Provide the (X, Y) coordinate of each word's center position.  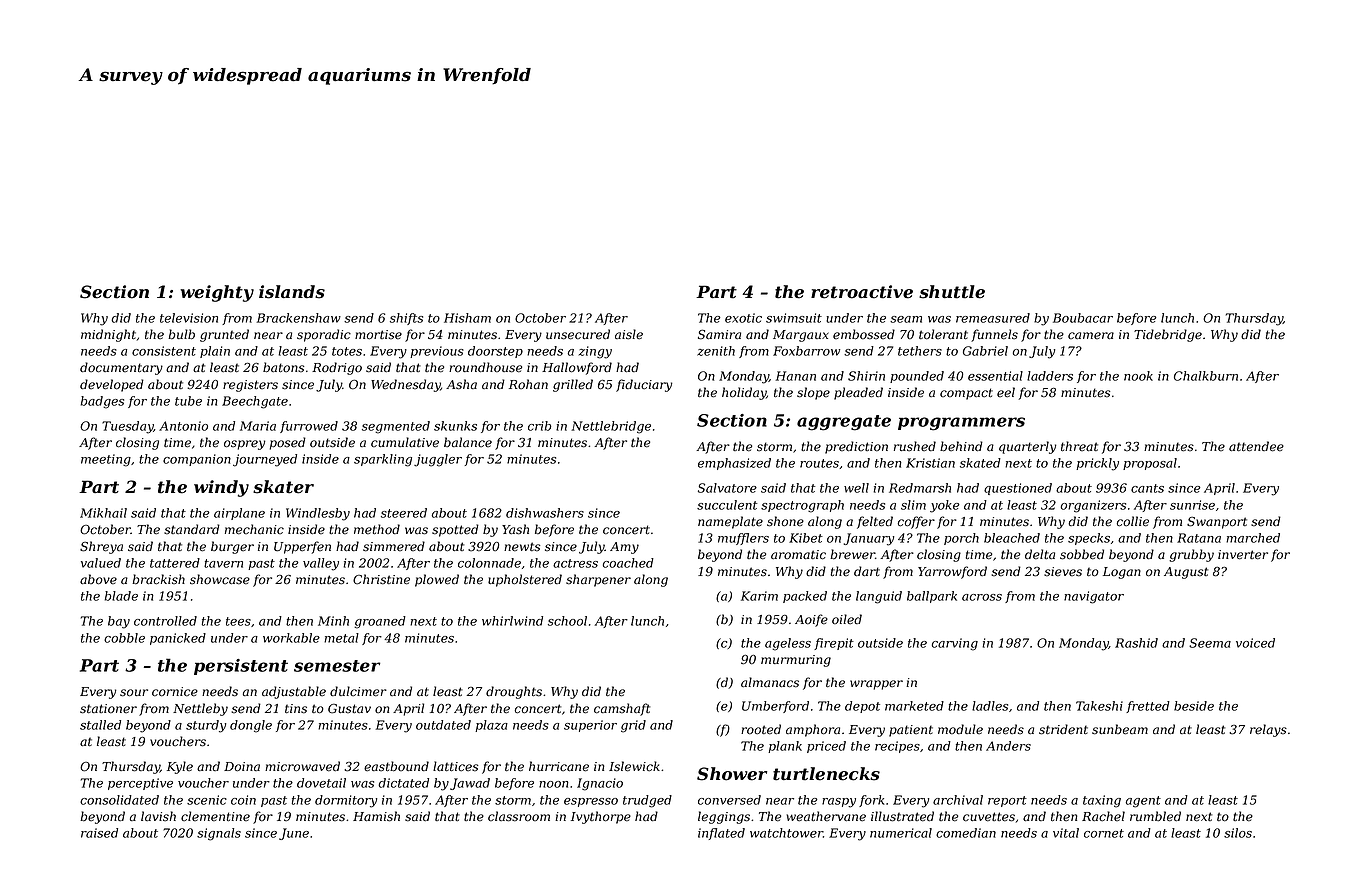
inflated (721, 834)
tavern (223, 563)
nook (1138, 376)
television (189, 318)
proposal (1150, 464)
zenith (716, 351)
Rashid (1136, 643)
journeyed (265, 460)
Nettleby (200, 709)
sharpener (598, 580)
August (1186, 573)
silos (1238, 833)
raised (99, 833)
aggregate (844, 423)
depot (862, 707)
